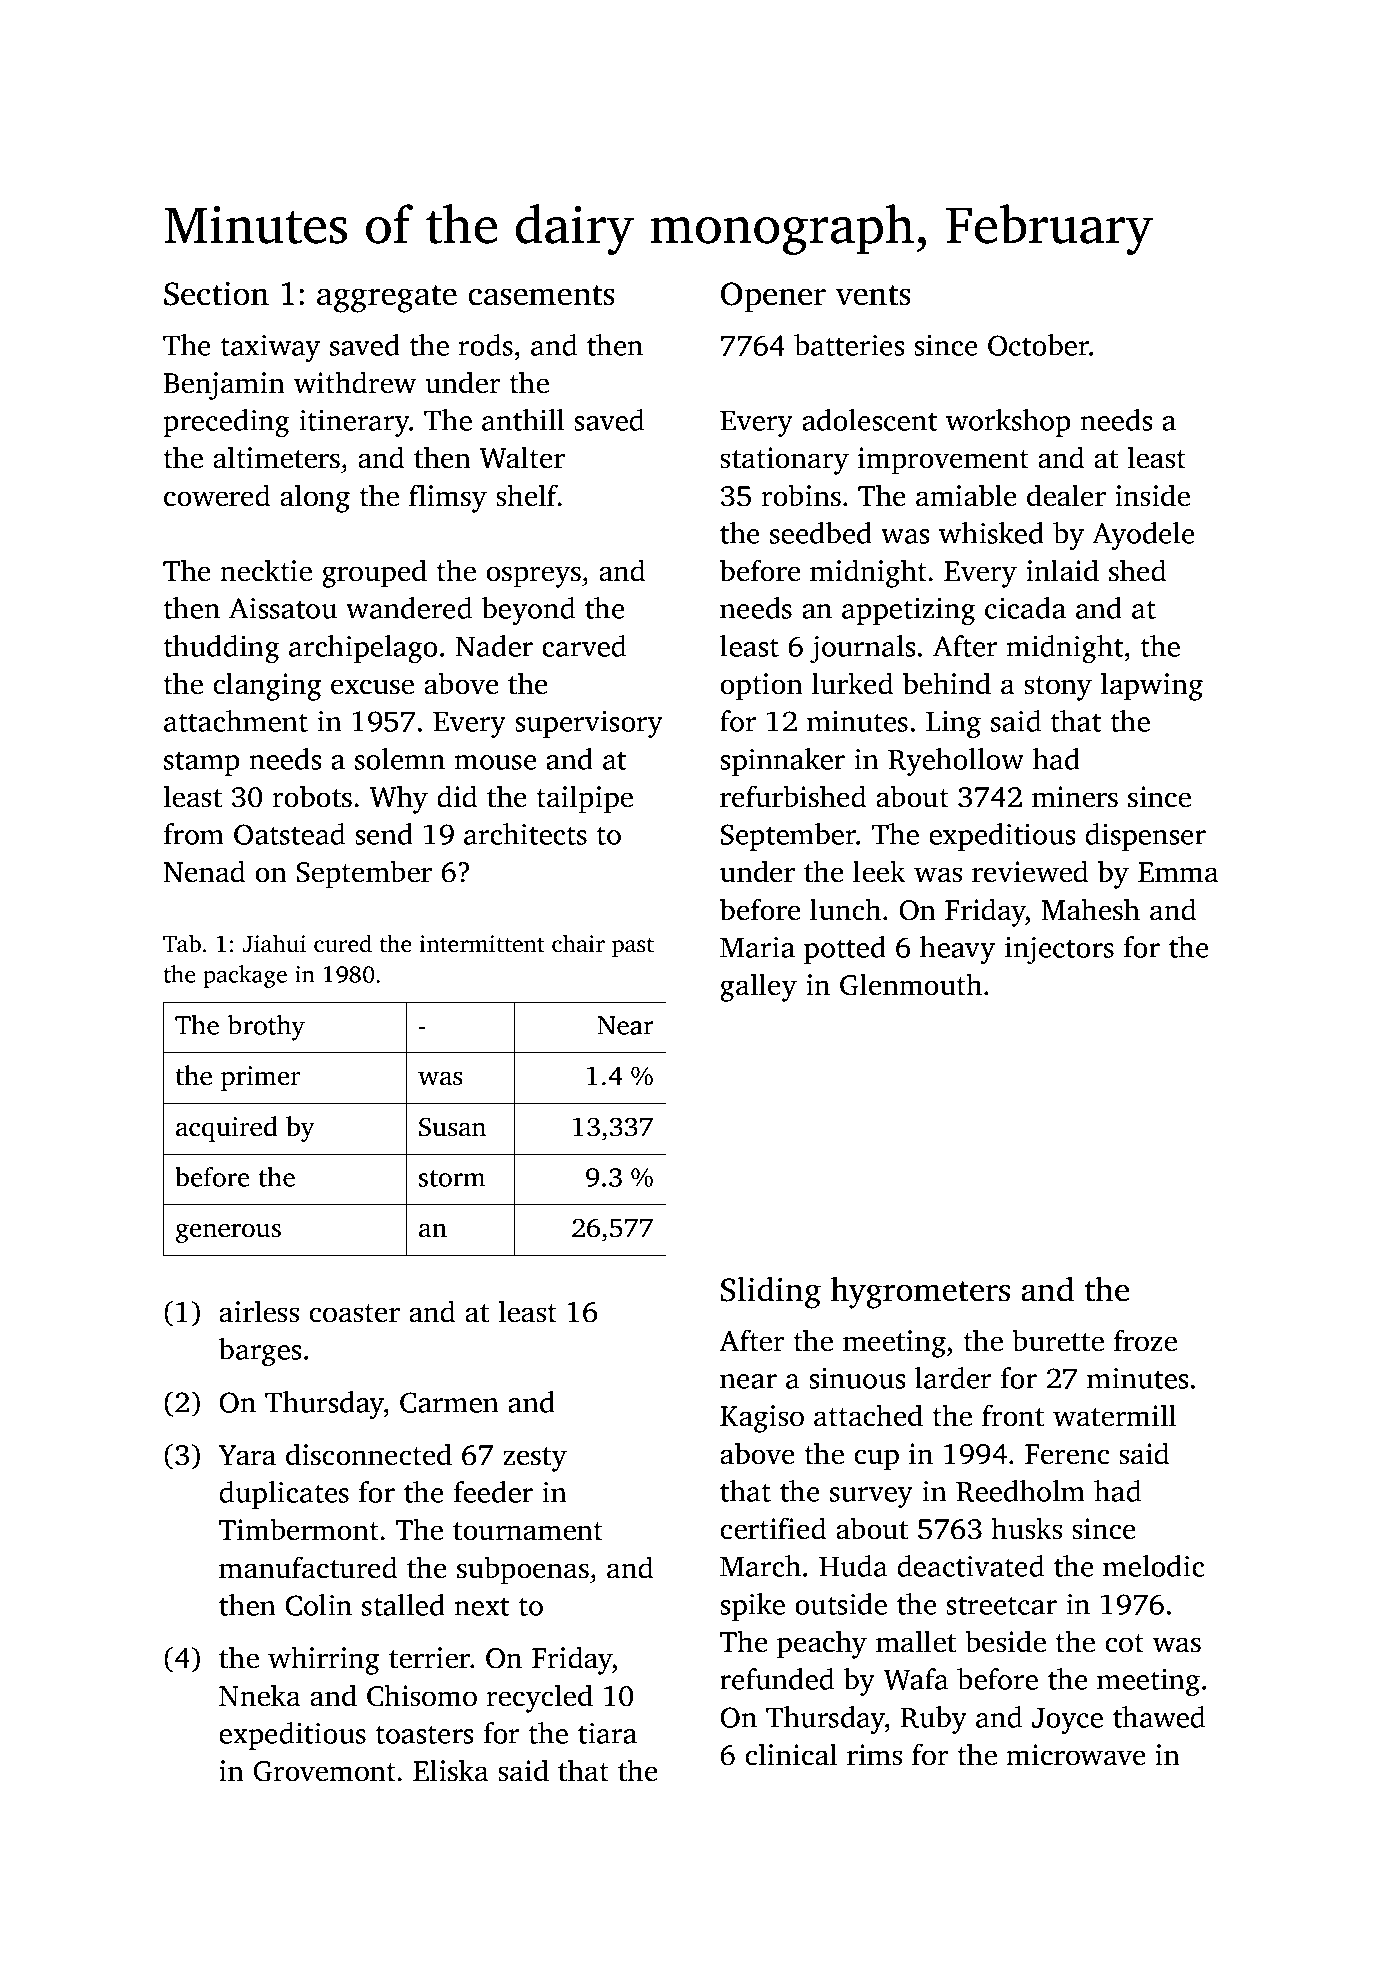 This page has width=1386, height=1969. I want to click on itinerary, so click(354, 423).
